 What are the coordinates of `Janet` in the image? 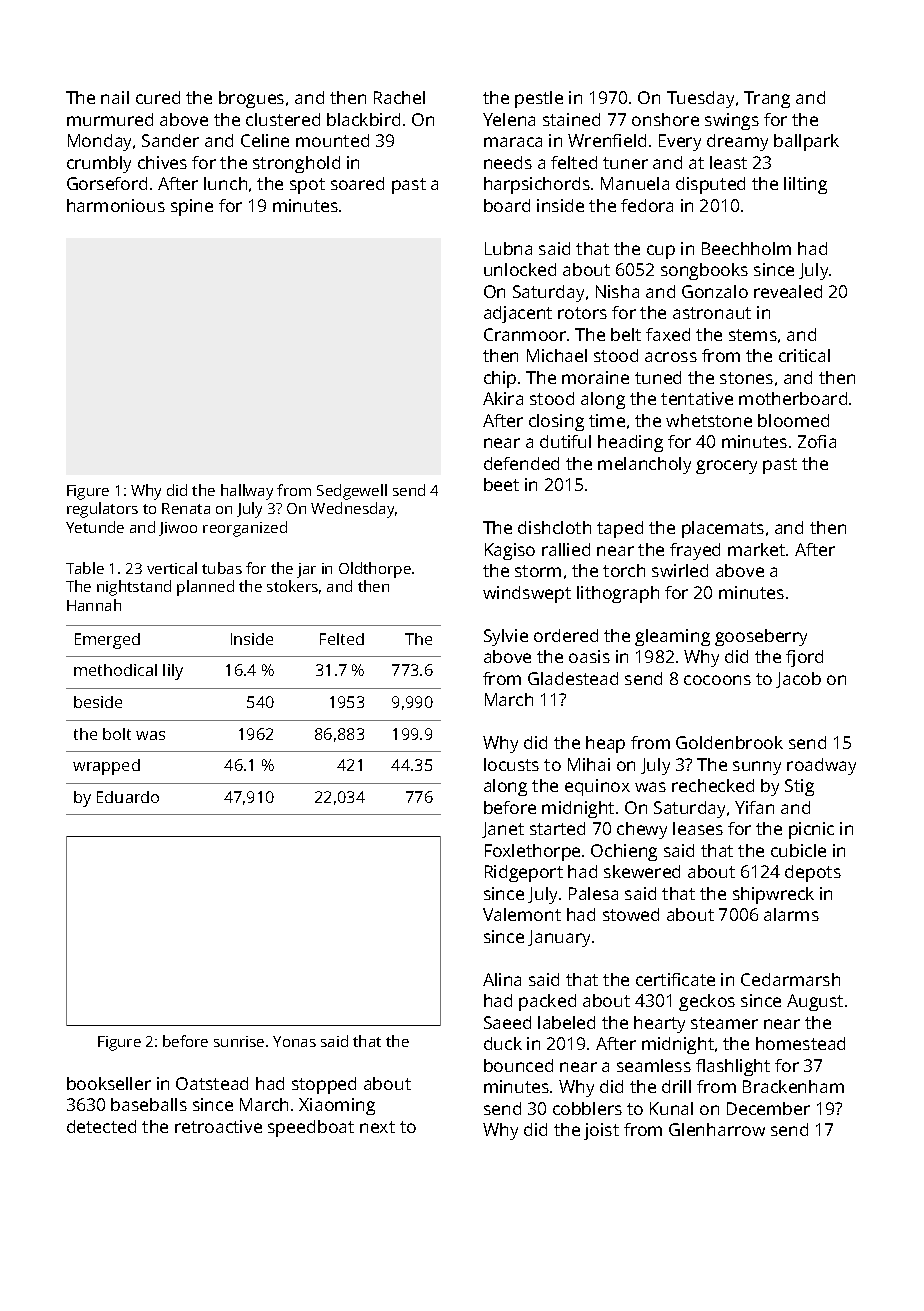 It's located at (503, 830).
